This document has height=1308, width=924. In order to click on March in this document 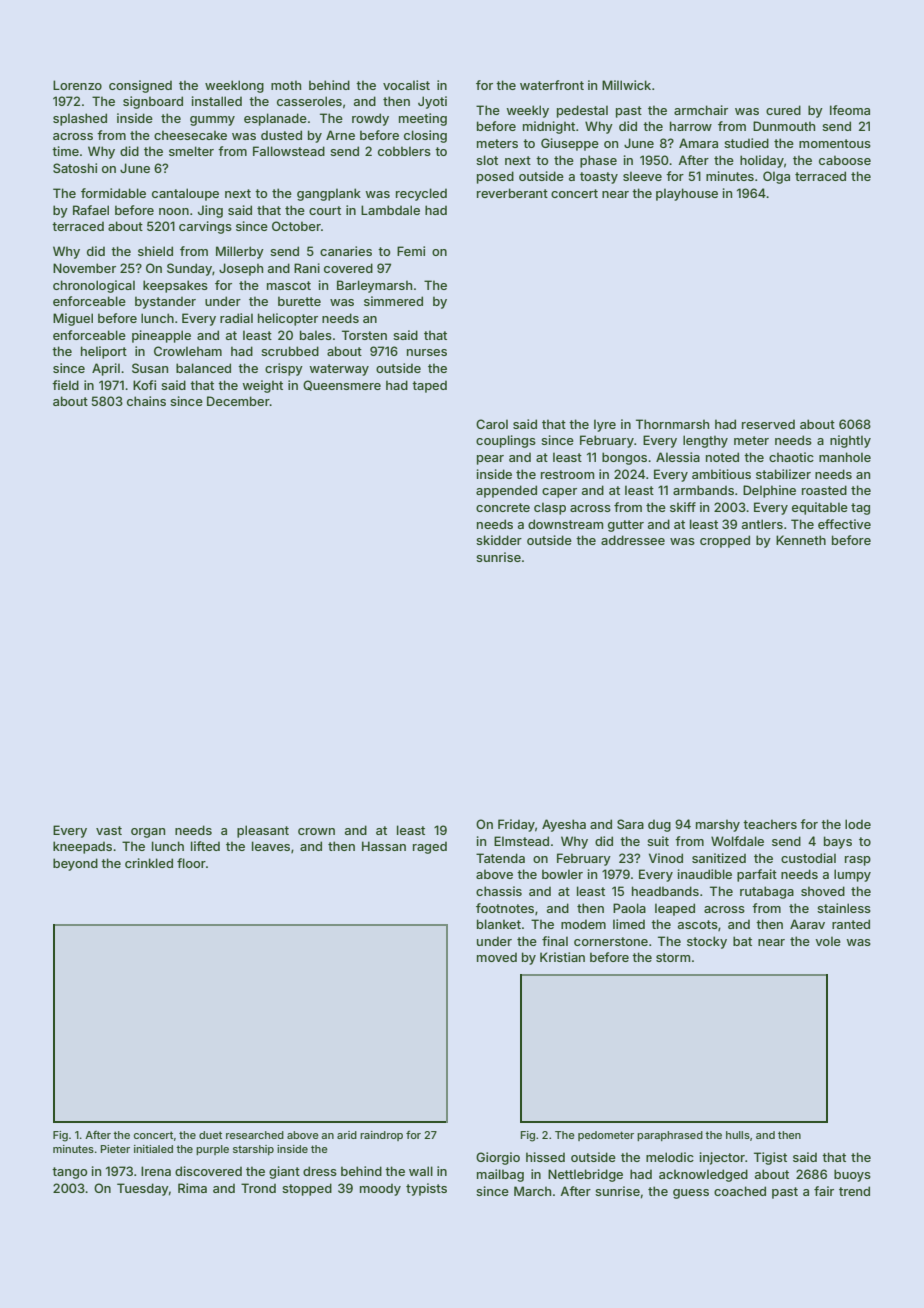, I will do `click(532, 1191)`.
